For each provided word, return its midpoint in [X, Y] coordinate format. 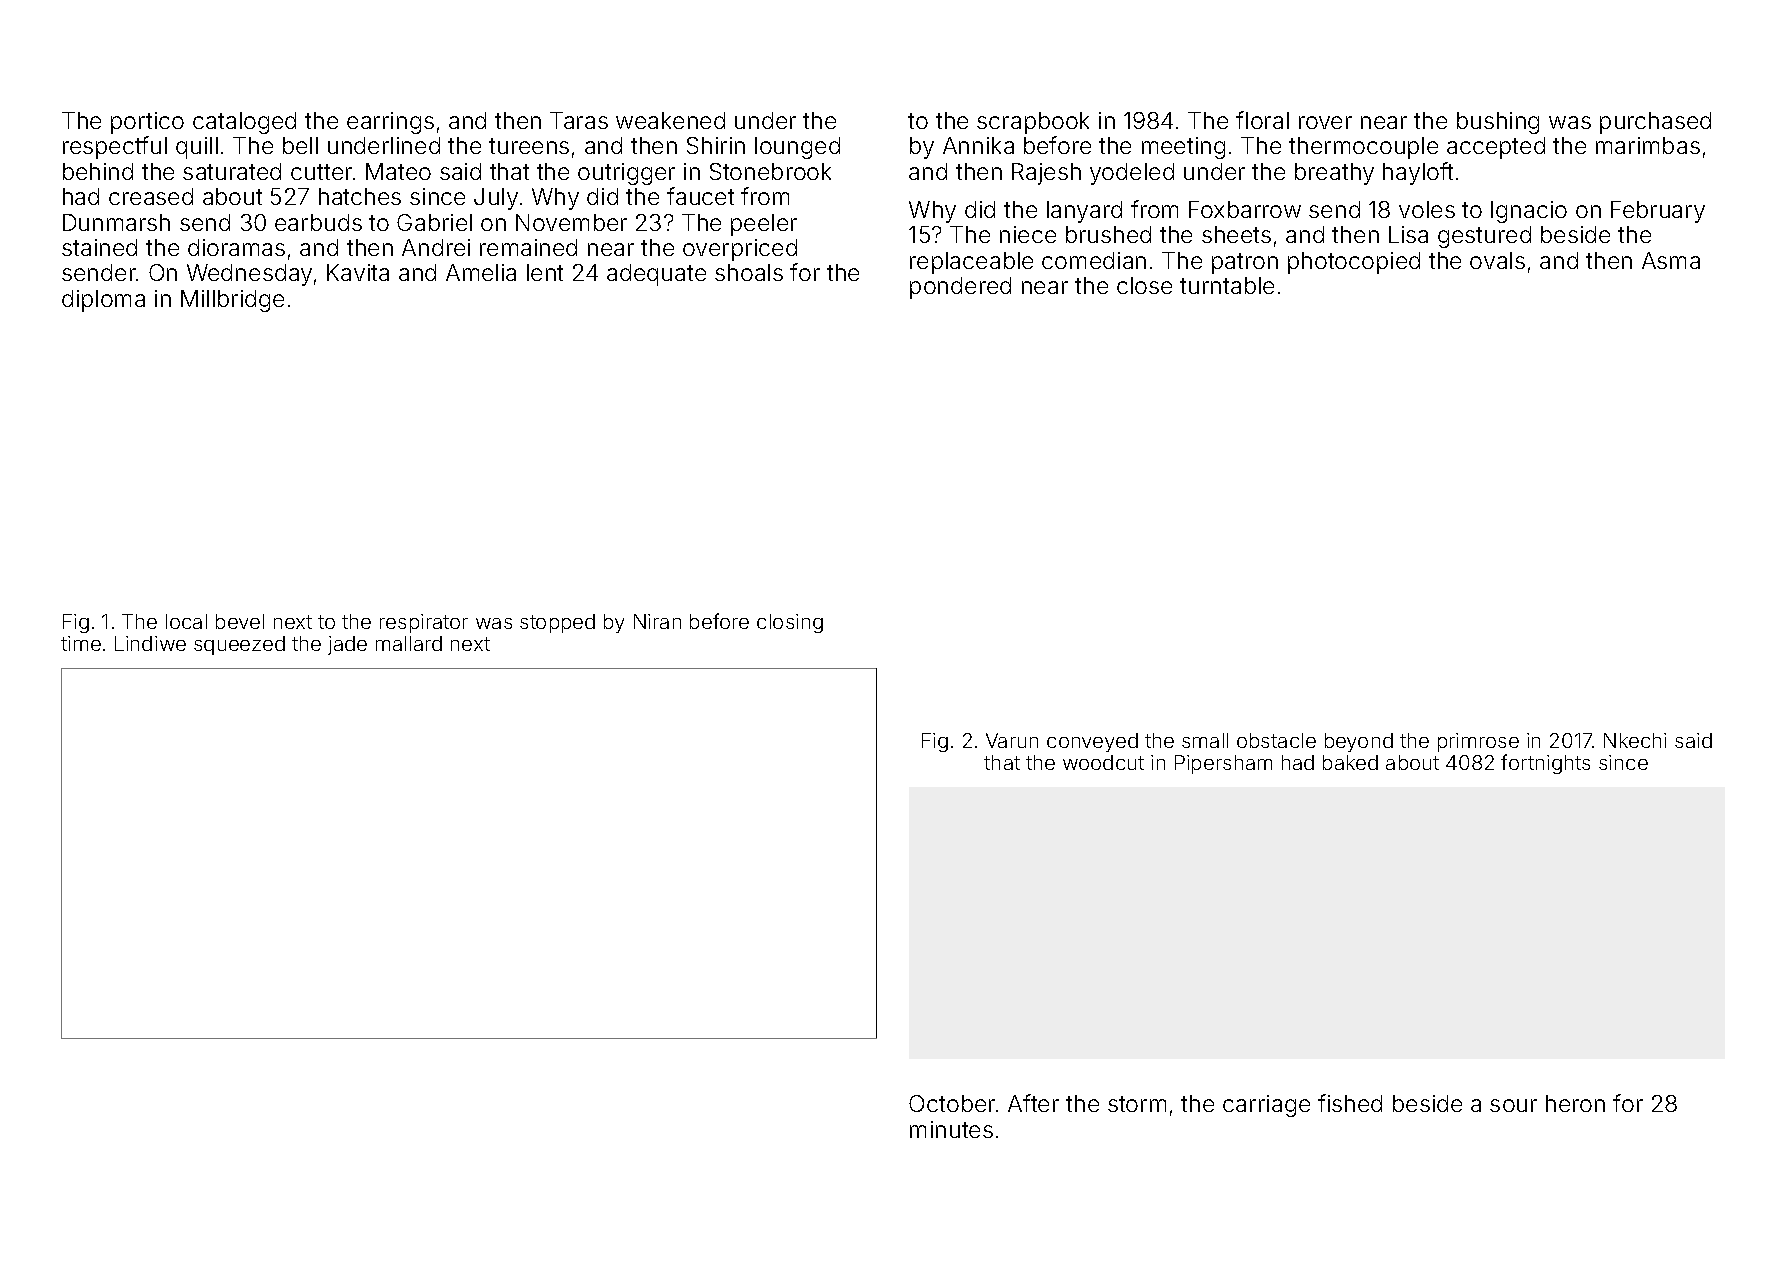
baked [1350, 762]
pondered [960, 288]
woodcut [1103, 762]
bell [300, 145]
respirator [424, 623]
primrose [1478, 742]
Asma [1671, 260]
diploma [103, 301]
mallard [409, 643]
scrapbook [1033, 123]
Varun [1012, 740]
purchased [1655, 123]
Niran [657, 621]
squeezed [239, 645]
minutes [951, 1129]
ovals [1497, 260]
